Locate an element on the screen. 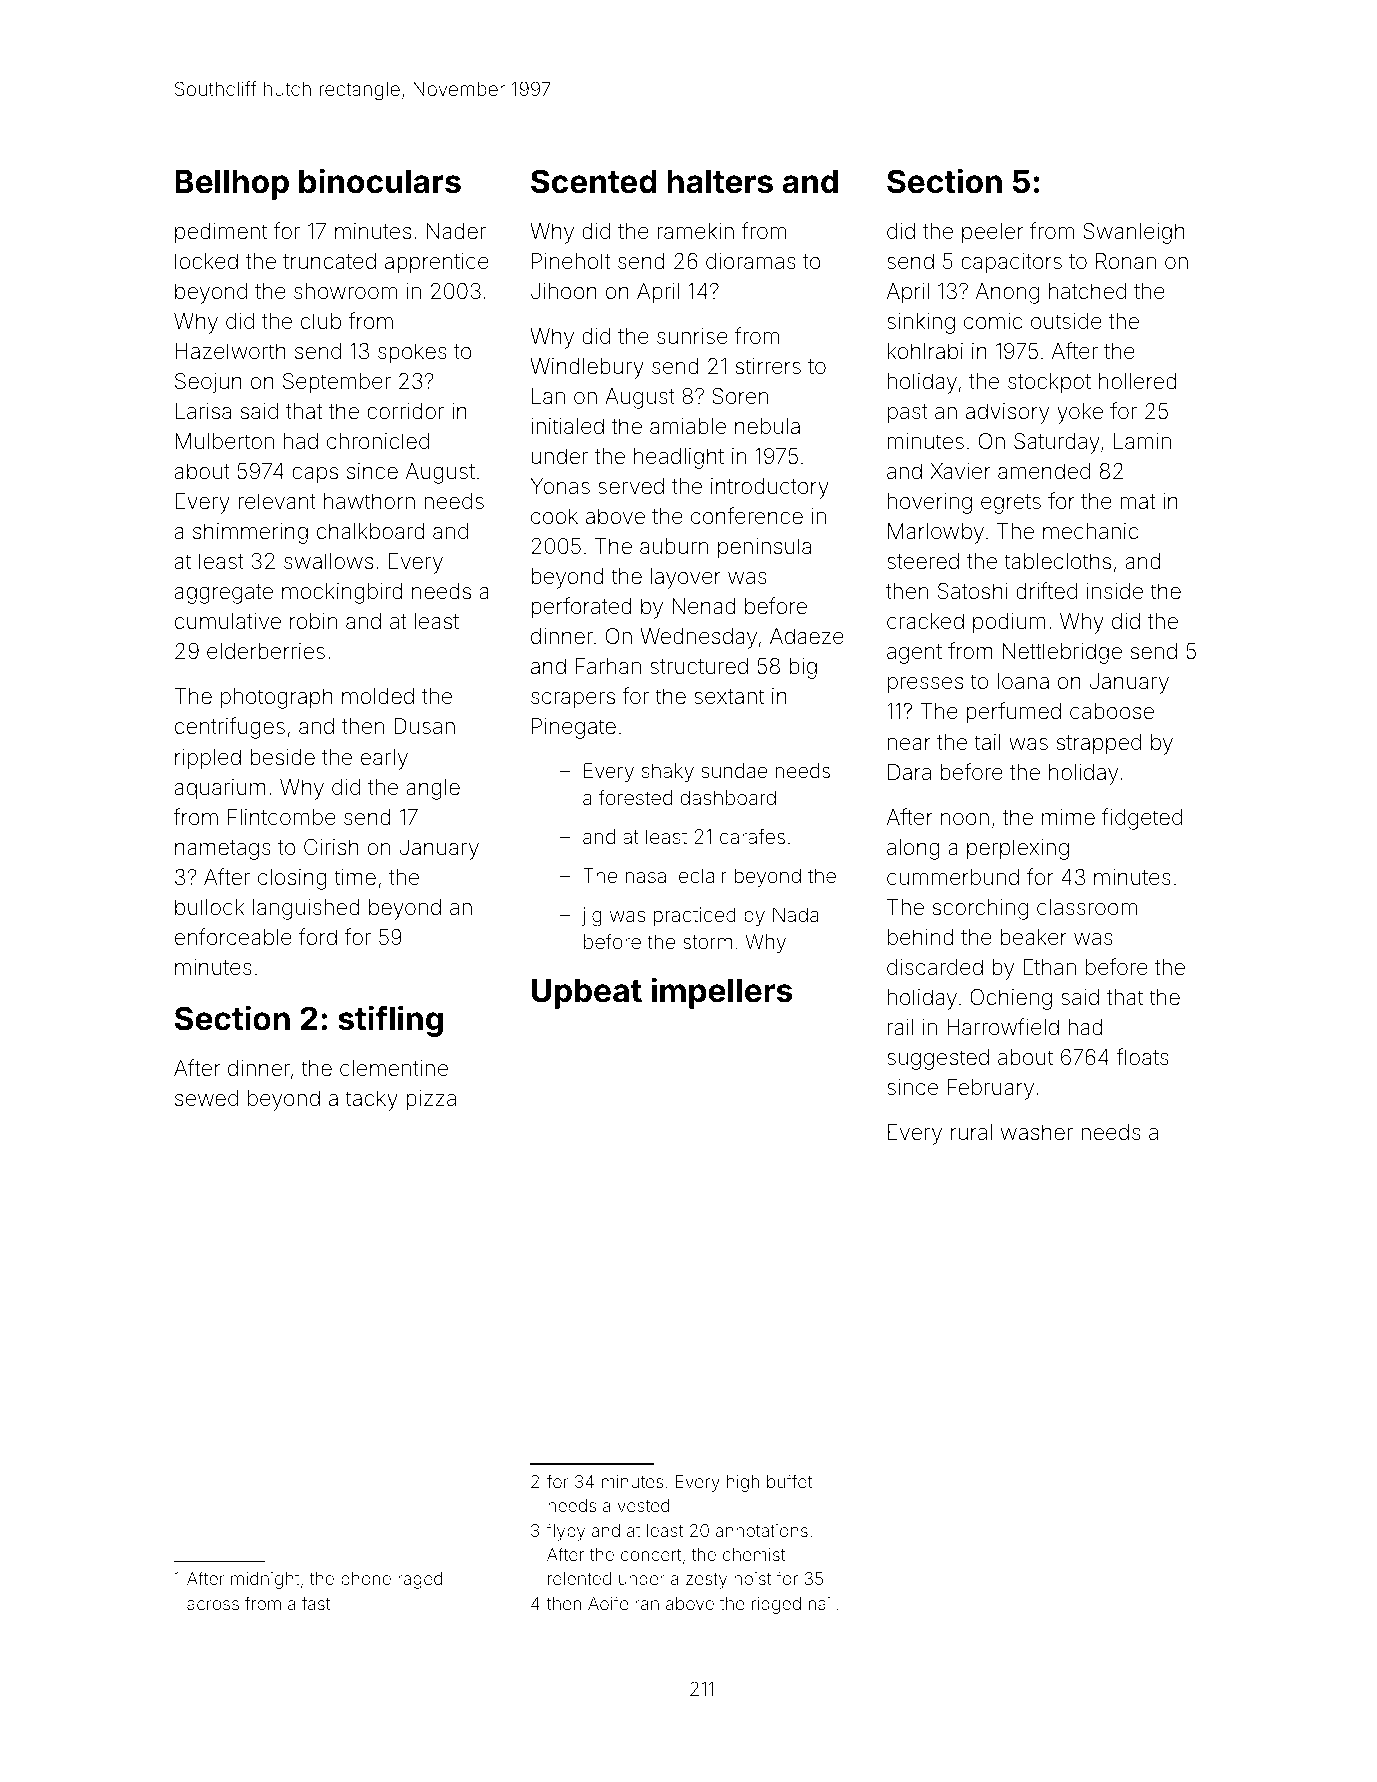 The width and height of the screenshot is (1377, 1782). midnight is located at coordinates (265, 1580).
